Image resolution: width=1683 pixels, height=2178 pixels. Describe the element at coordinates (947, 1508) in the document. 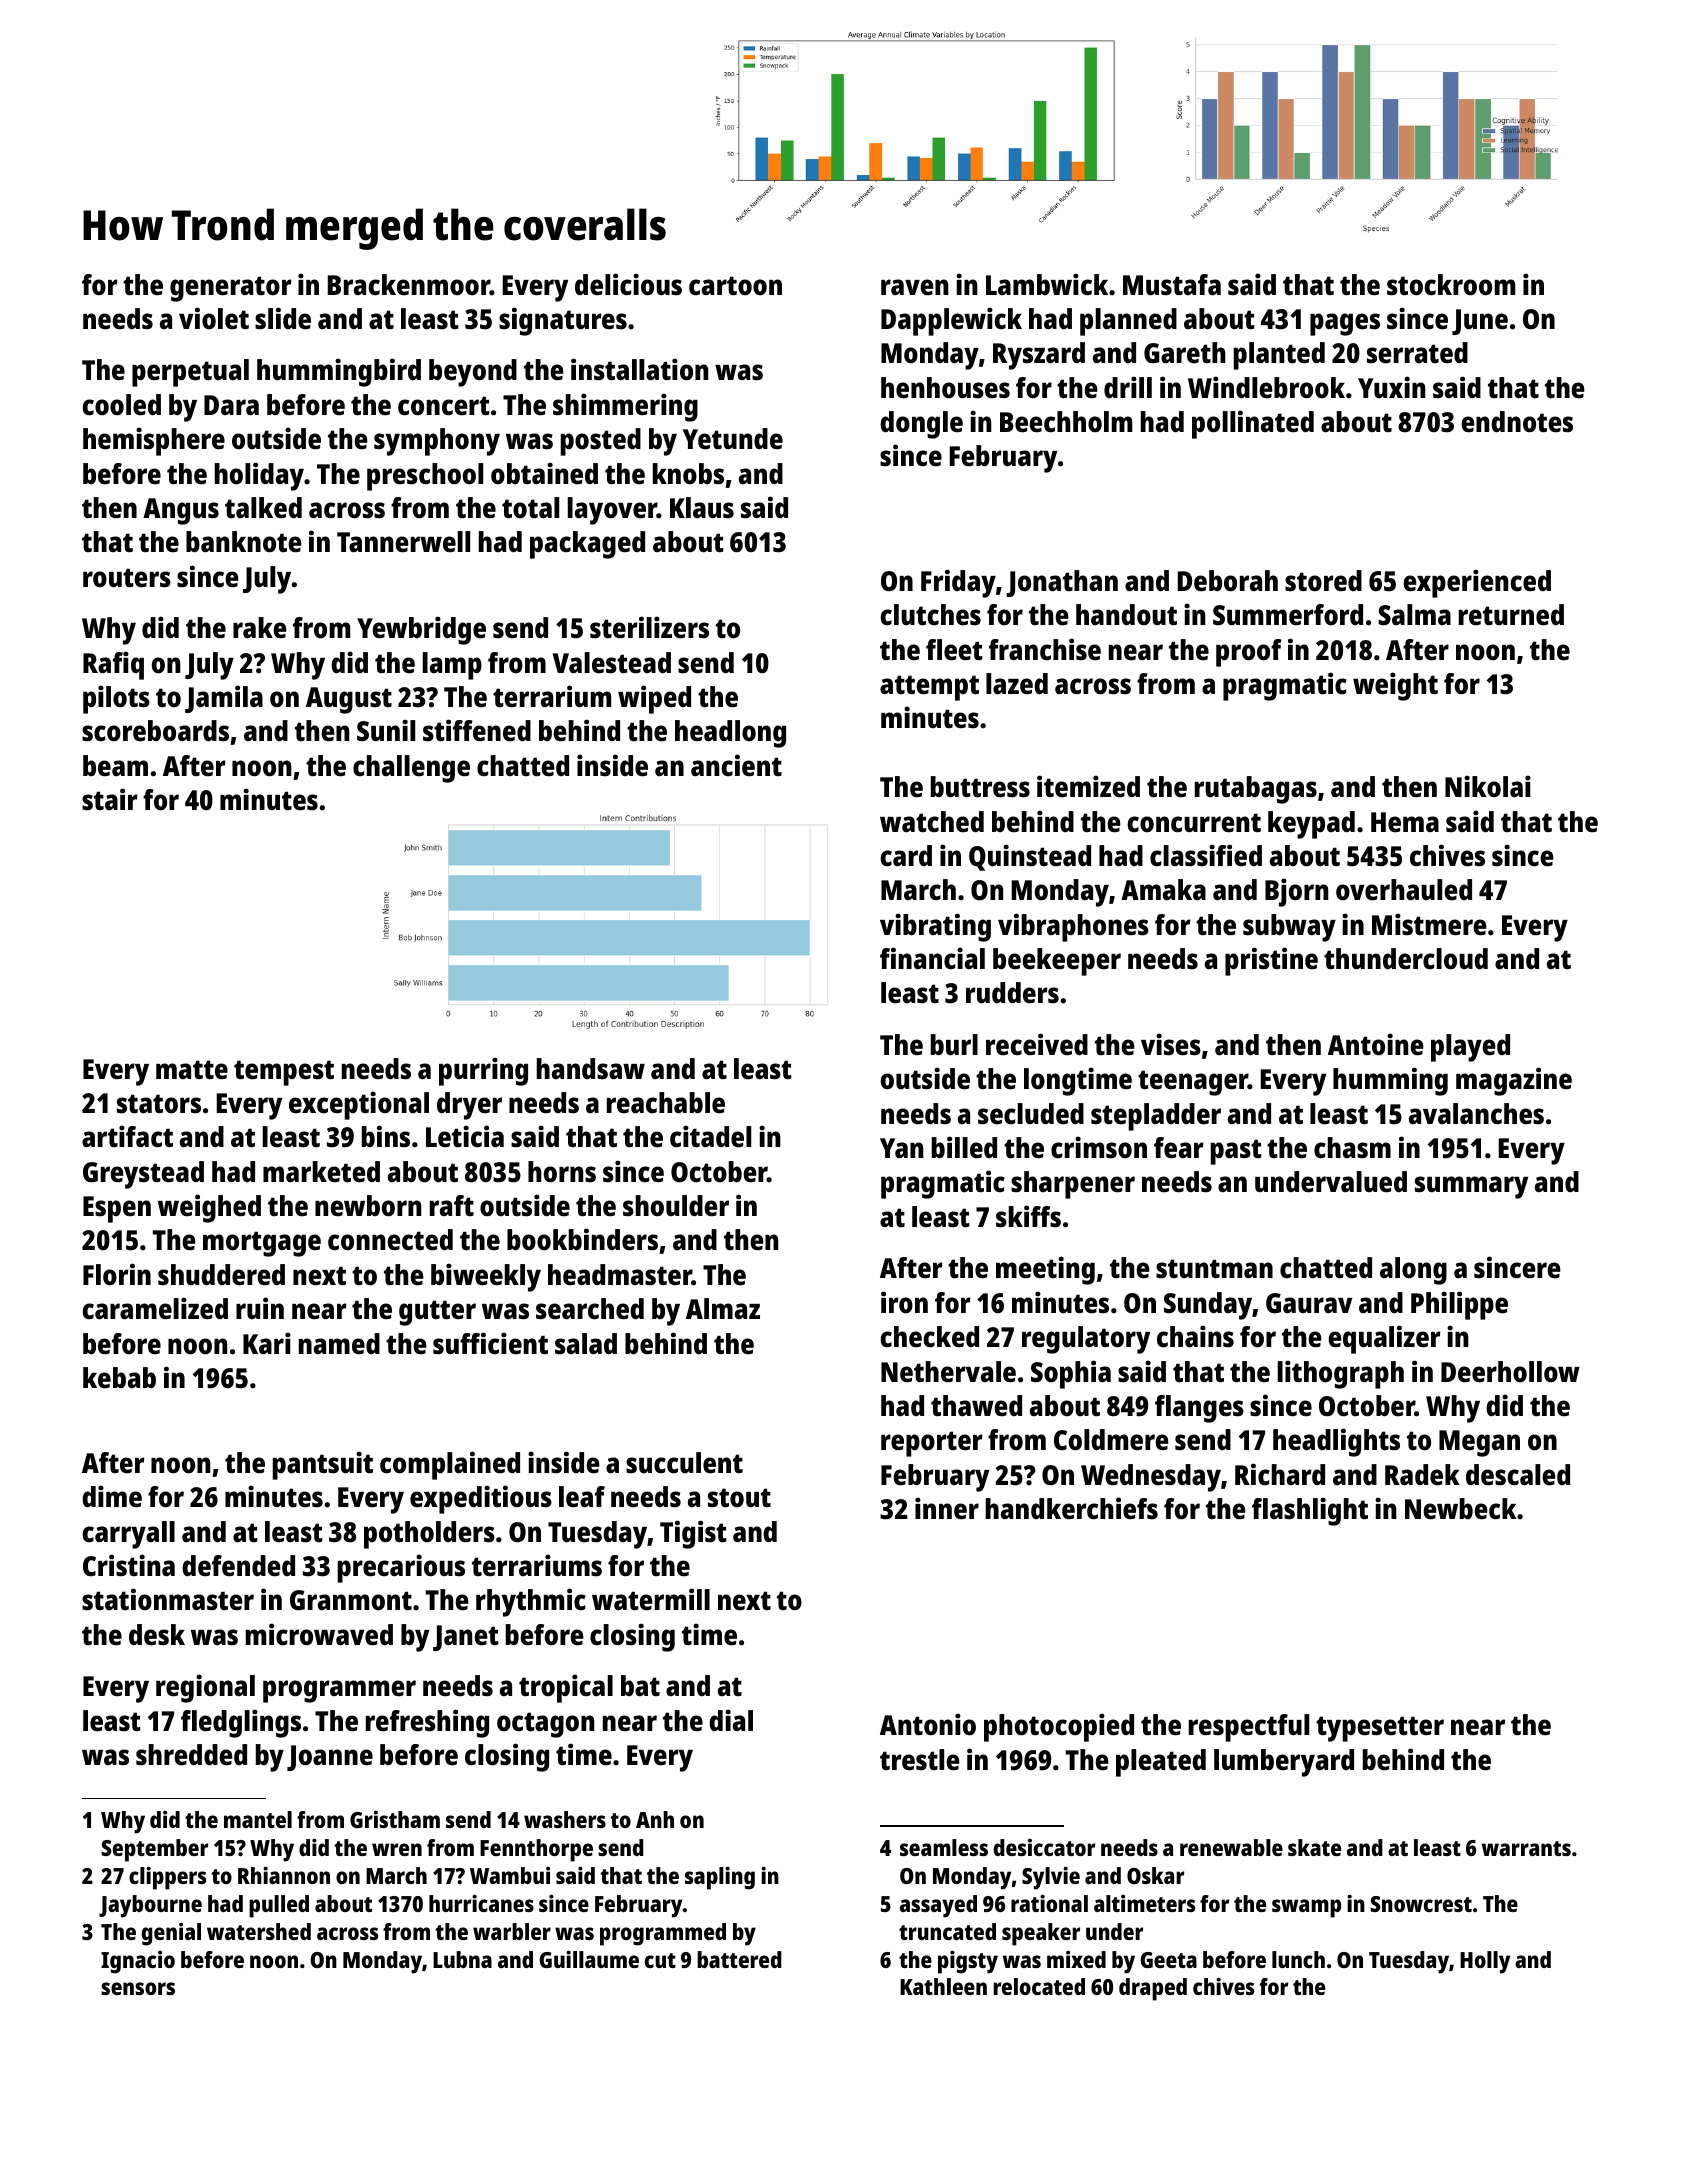

I see `inner` at that location.
